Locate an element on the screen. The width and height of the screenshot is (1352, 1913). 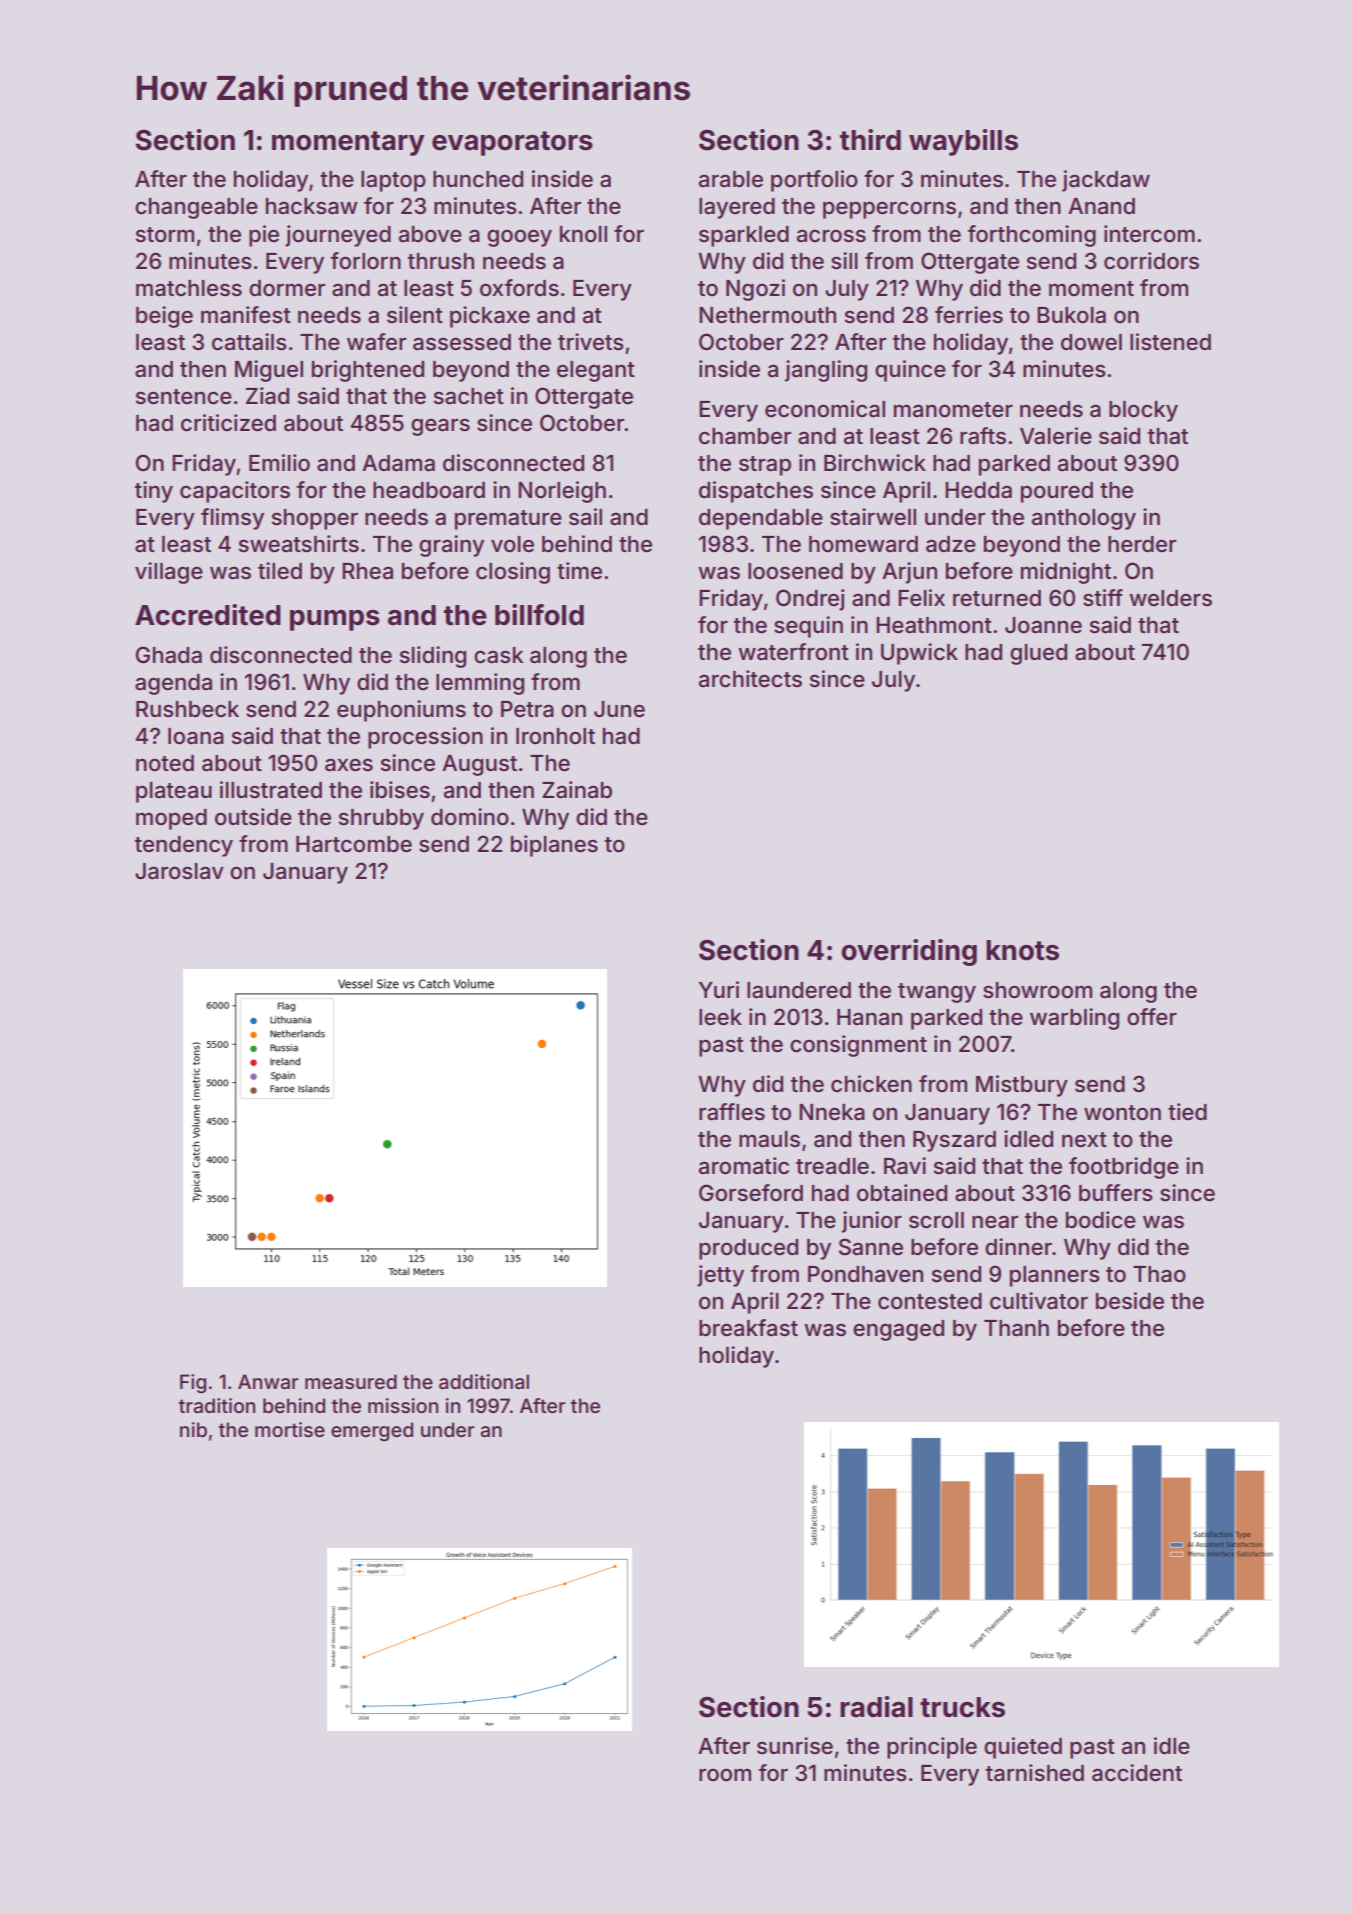
evaporators is located at coordinates (512, 143).
